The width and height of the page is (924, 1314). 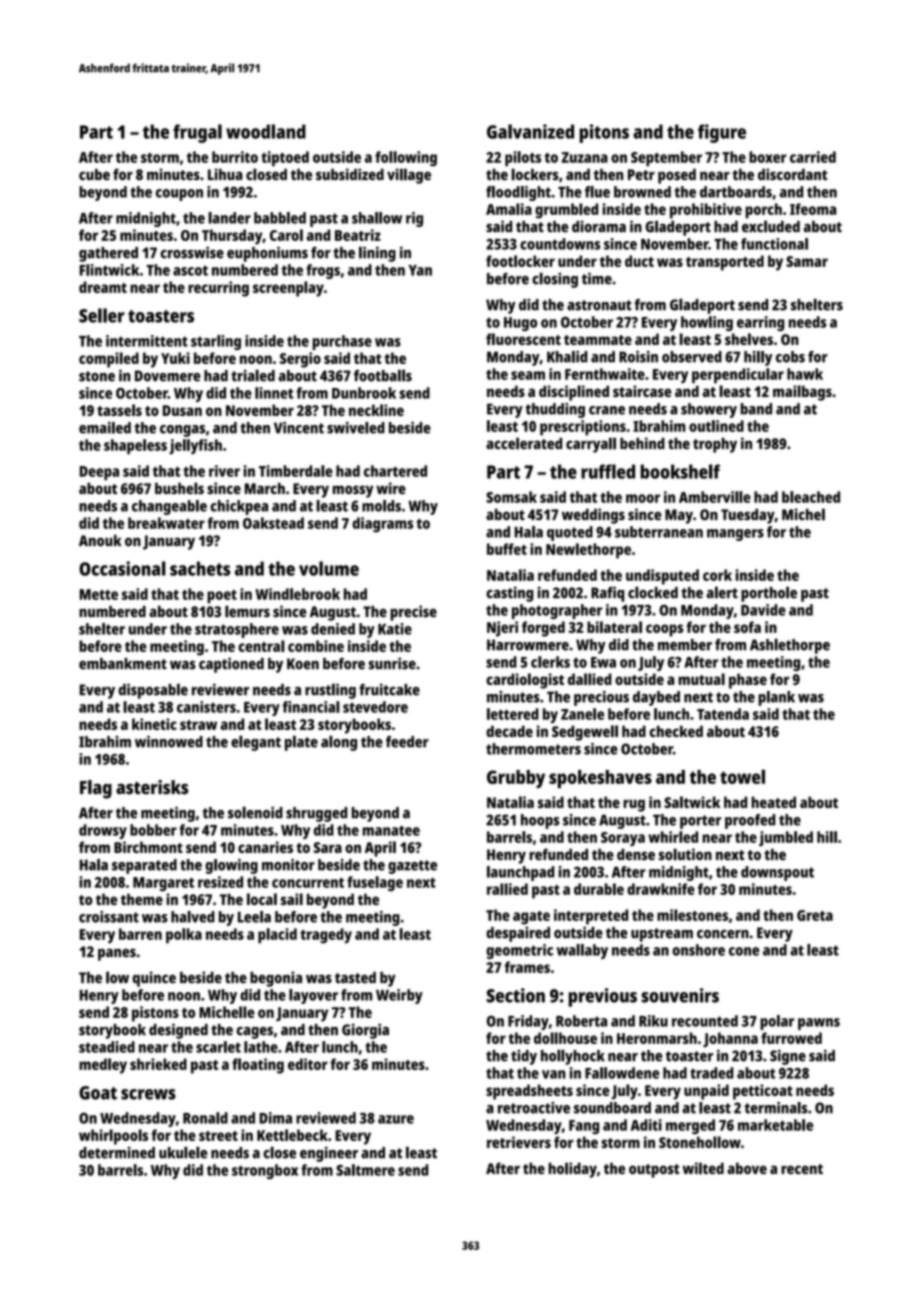 What do you see at coordinates (237, 630) in the page?
I see `stratosphere` at bounding box center [237, 630].
